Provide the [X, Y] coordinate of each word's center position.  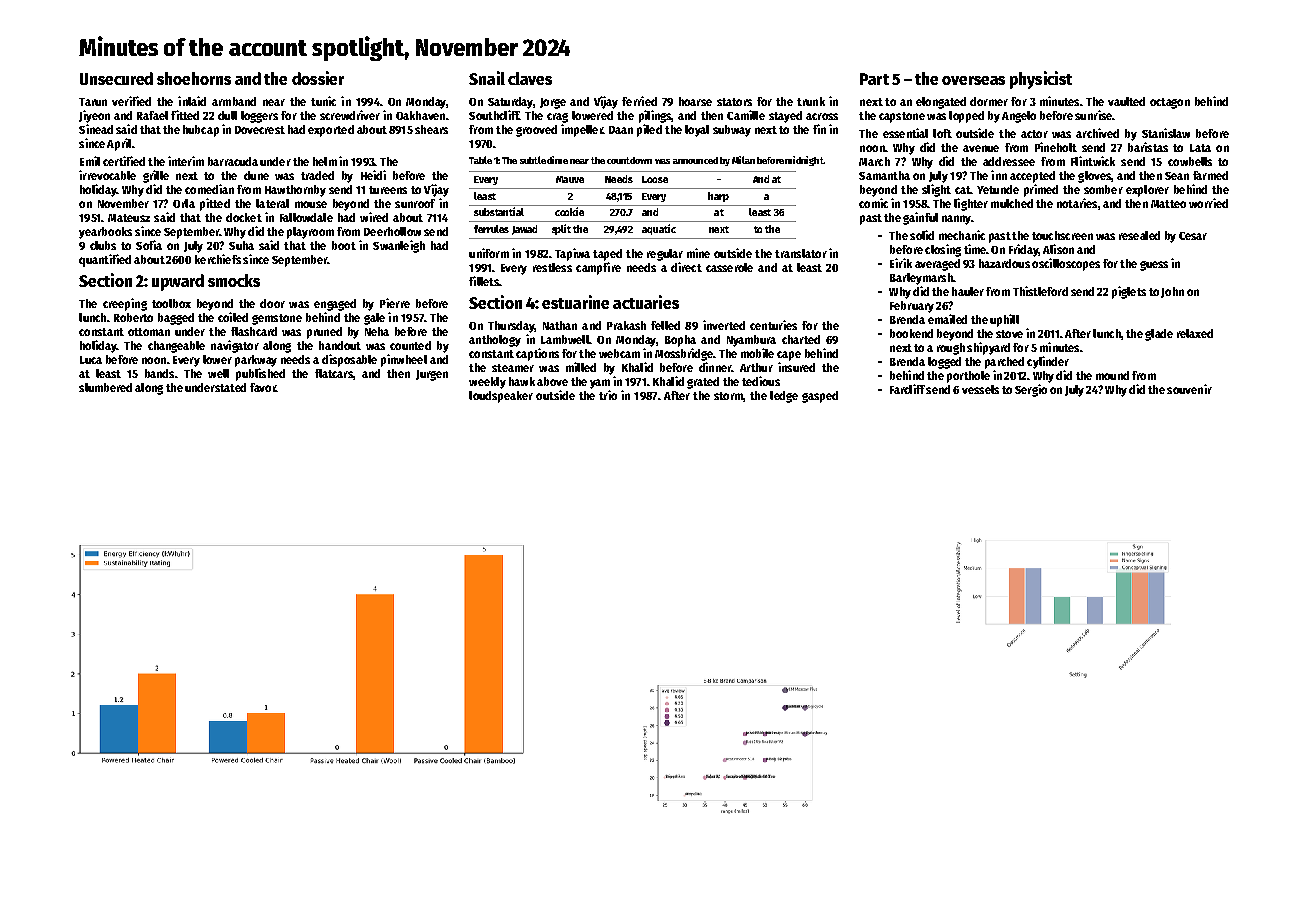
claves [530, 78]
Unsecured [116, 78]
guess [1154, 266]
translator [801, 253]
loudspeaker [501, 397]
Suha [241, 245]
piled [649, 130]
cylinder [1048, 362]
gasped [820, 397]
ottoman [149, 332]
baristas [1148, 147]
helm [325, 161]
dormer [989, 101]
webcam [619, 353]
